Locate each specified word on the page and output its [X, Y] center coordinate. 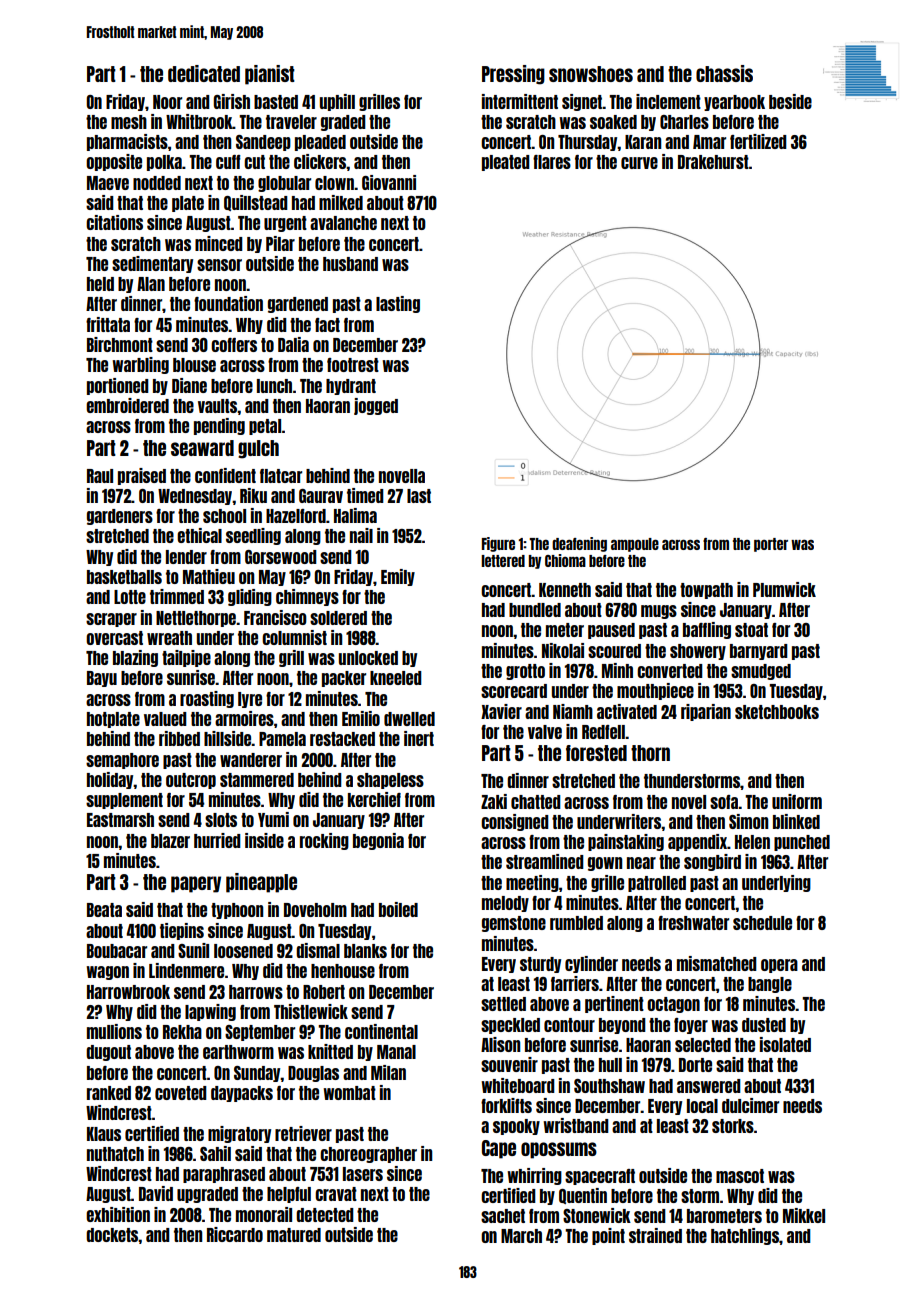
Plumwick [784, 589]
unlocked [368, 658]
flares [552, 162]
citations [114, 222]
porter [771, 545]
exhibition [118, 1214]
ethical [199, 535]
